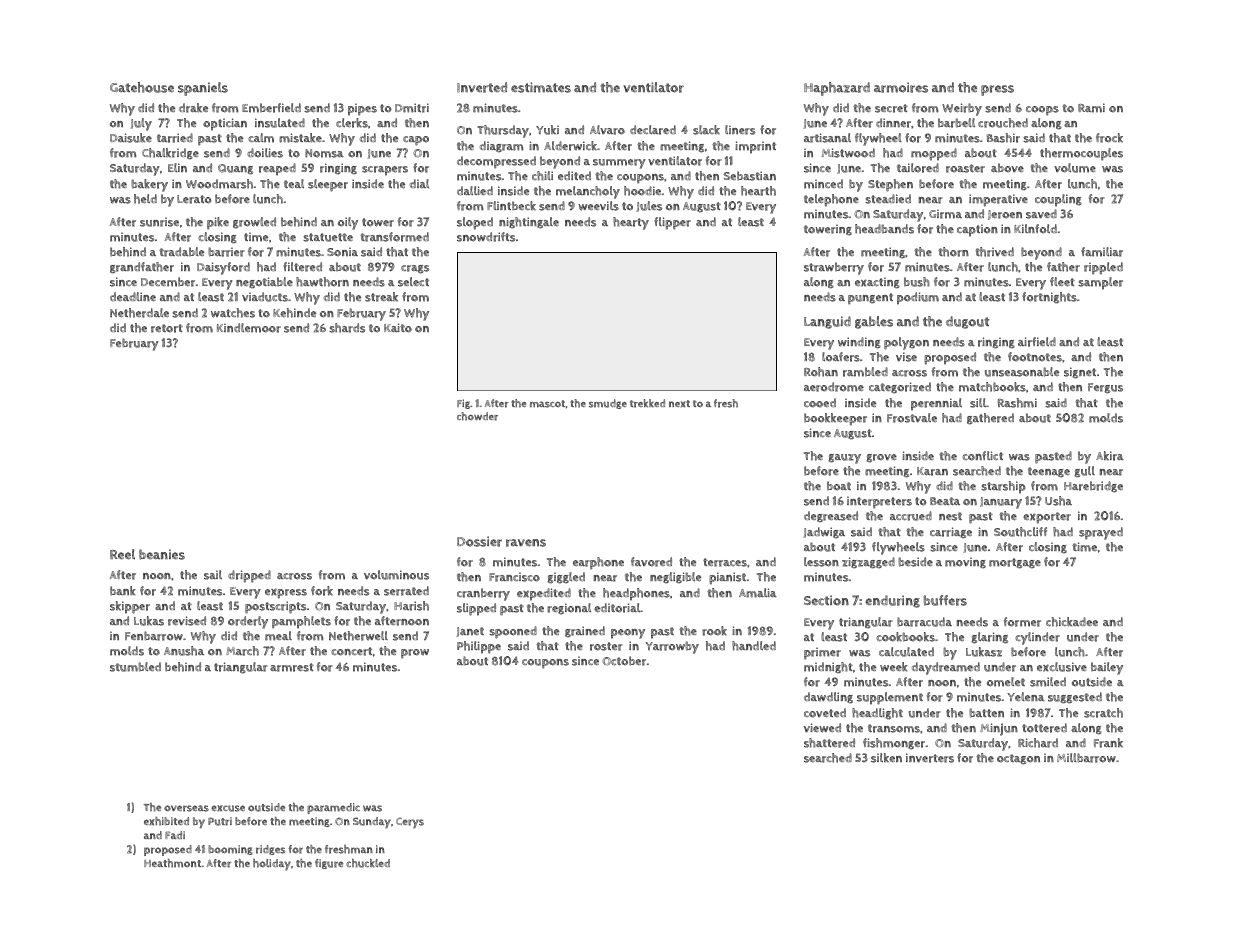 The width and height of the image is (1233, 952). I want to click on armoires, so click(901, 87).
